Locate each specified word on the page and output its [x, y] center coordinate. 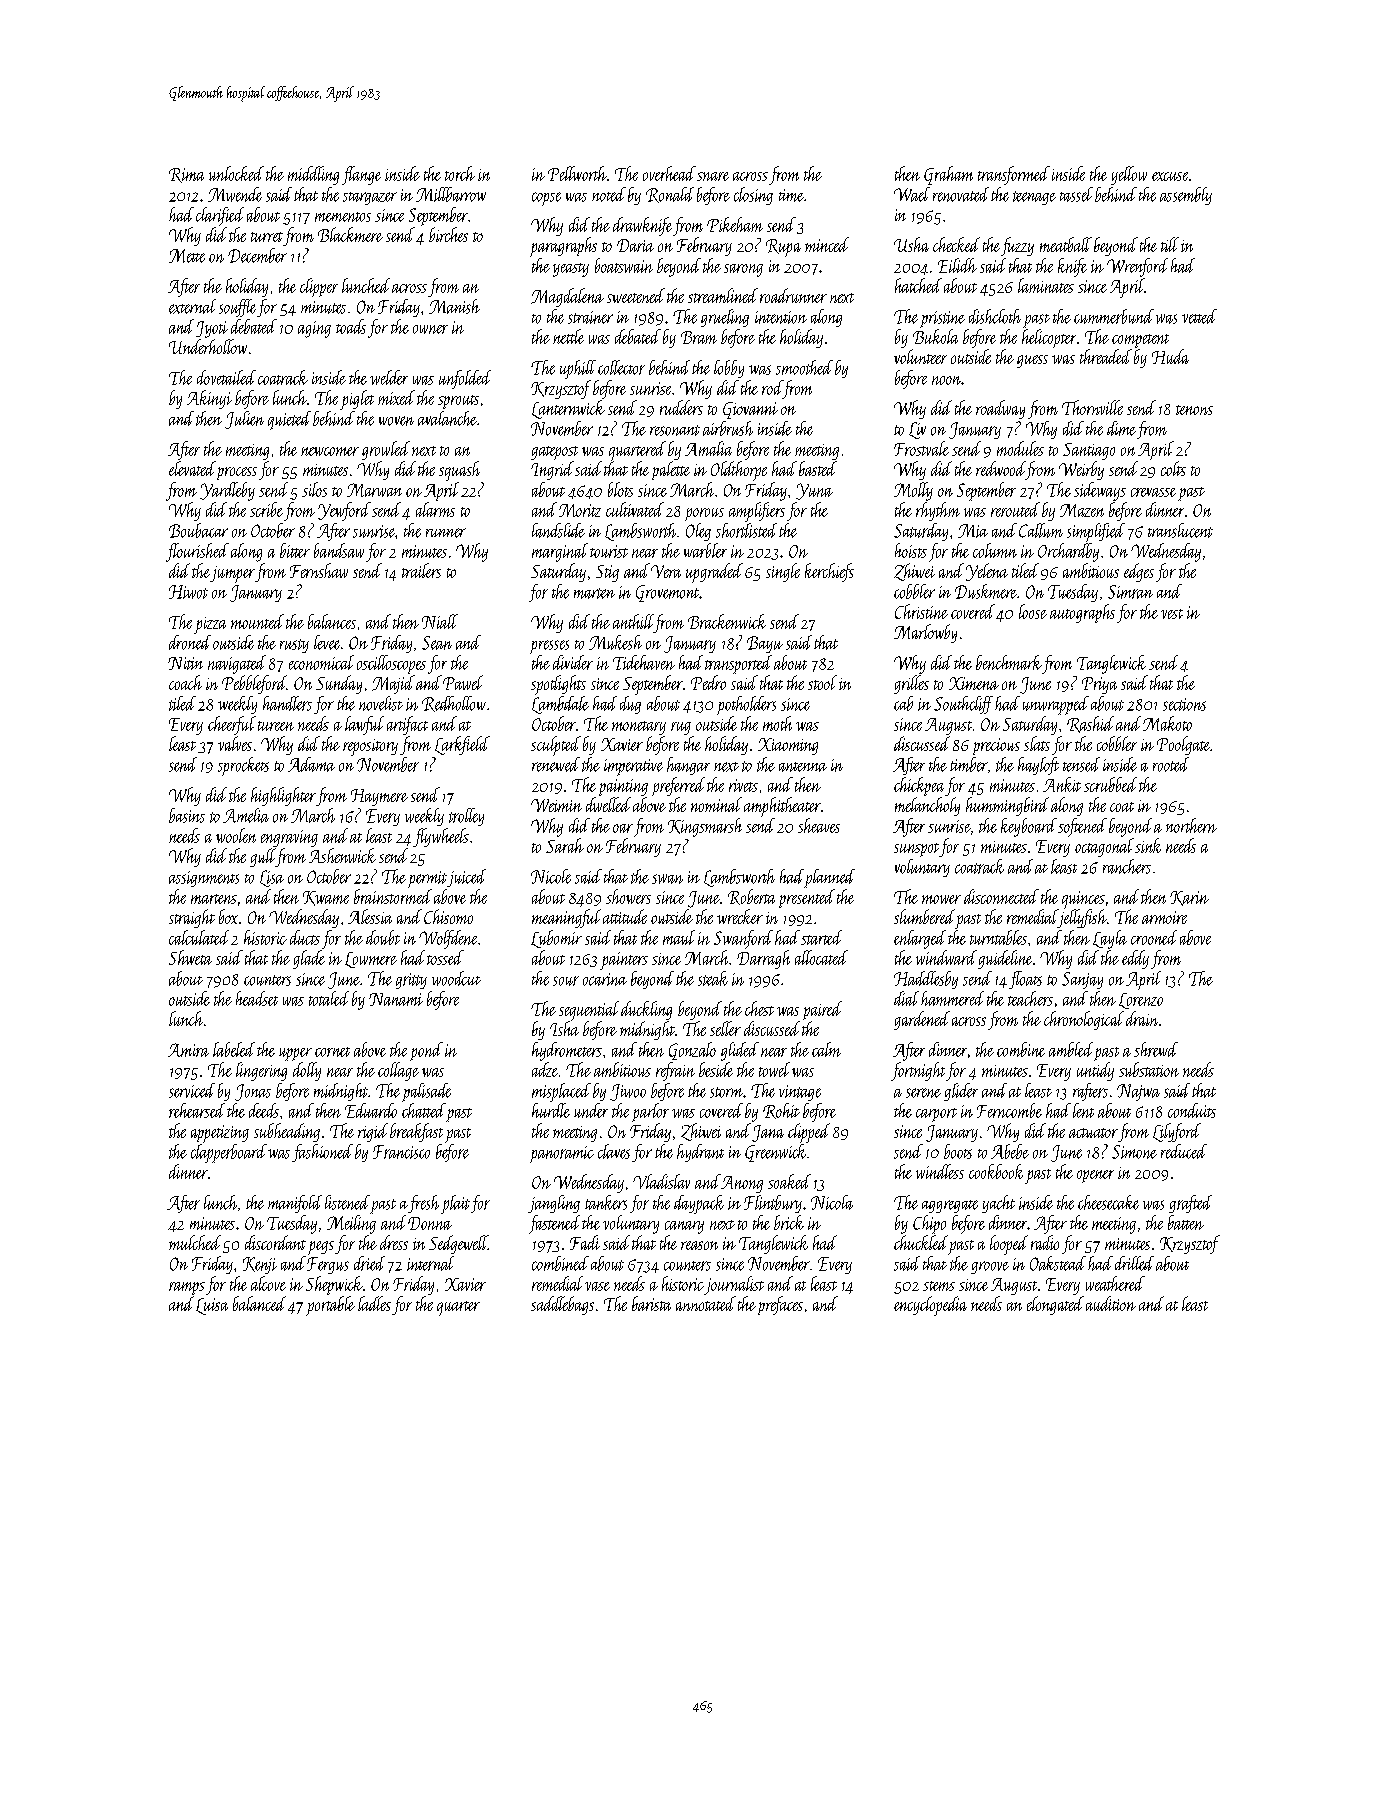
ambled [1071, 1049]
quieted [289, 420]
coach [185, 682]
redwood [1000, 468]
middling [313, 175]
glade [309, 959]
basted [818, 468]
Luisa [212, 1306]
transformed [1014, 175]
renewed [556, 764]
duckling [646, 1010]
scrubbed [1110, 784]
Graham [948, 175]
